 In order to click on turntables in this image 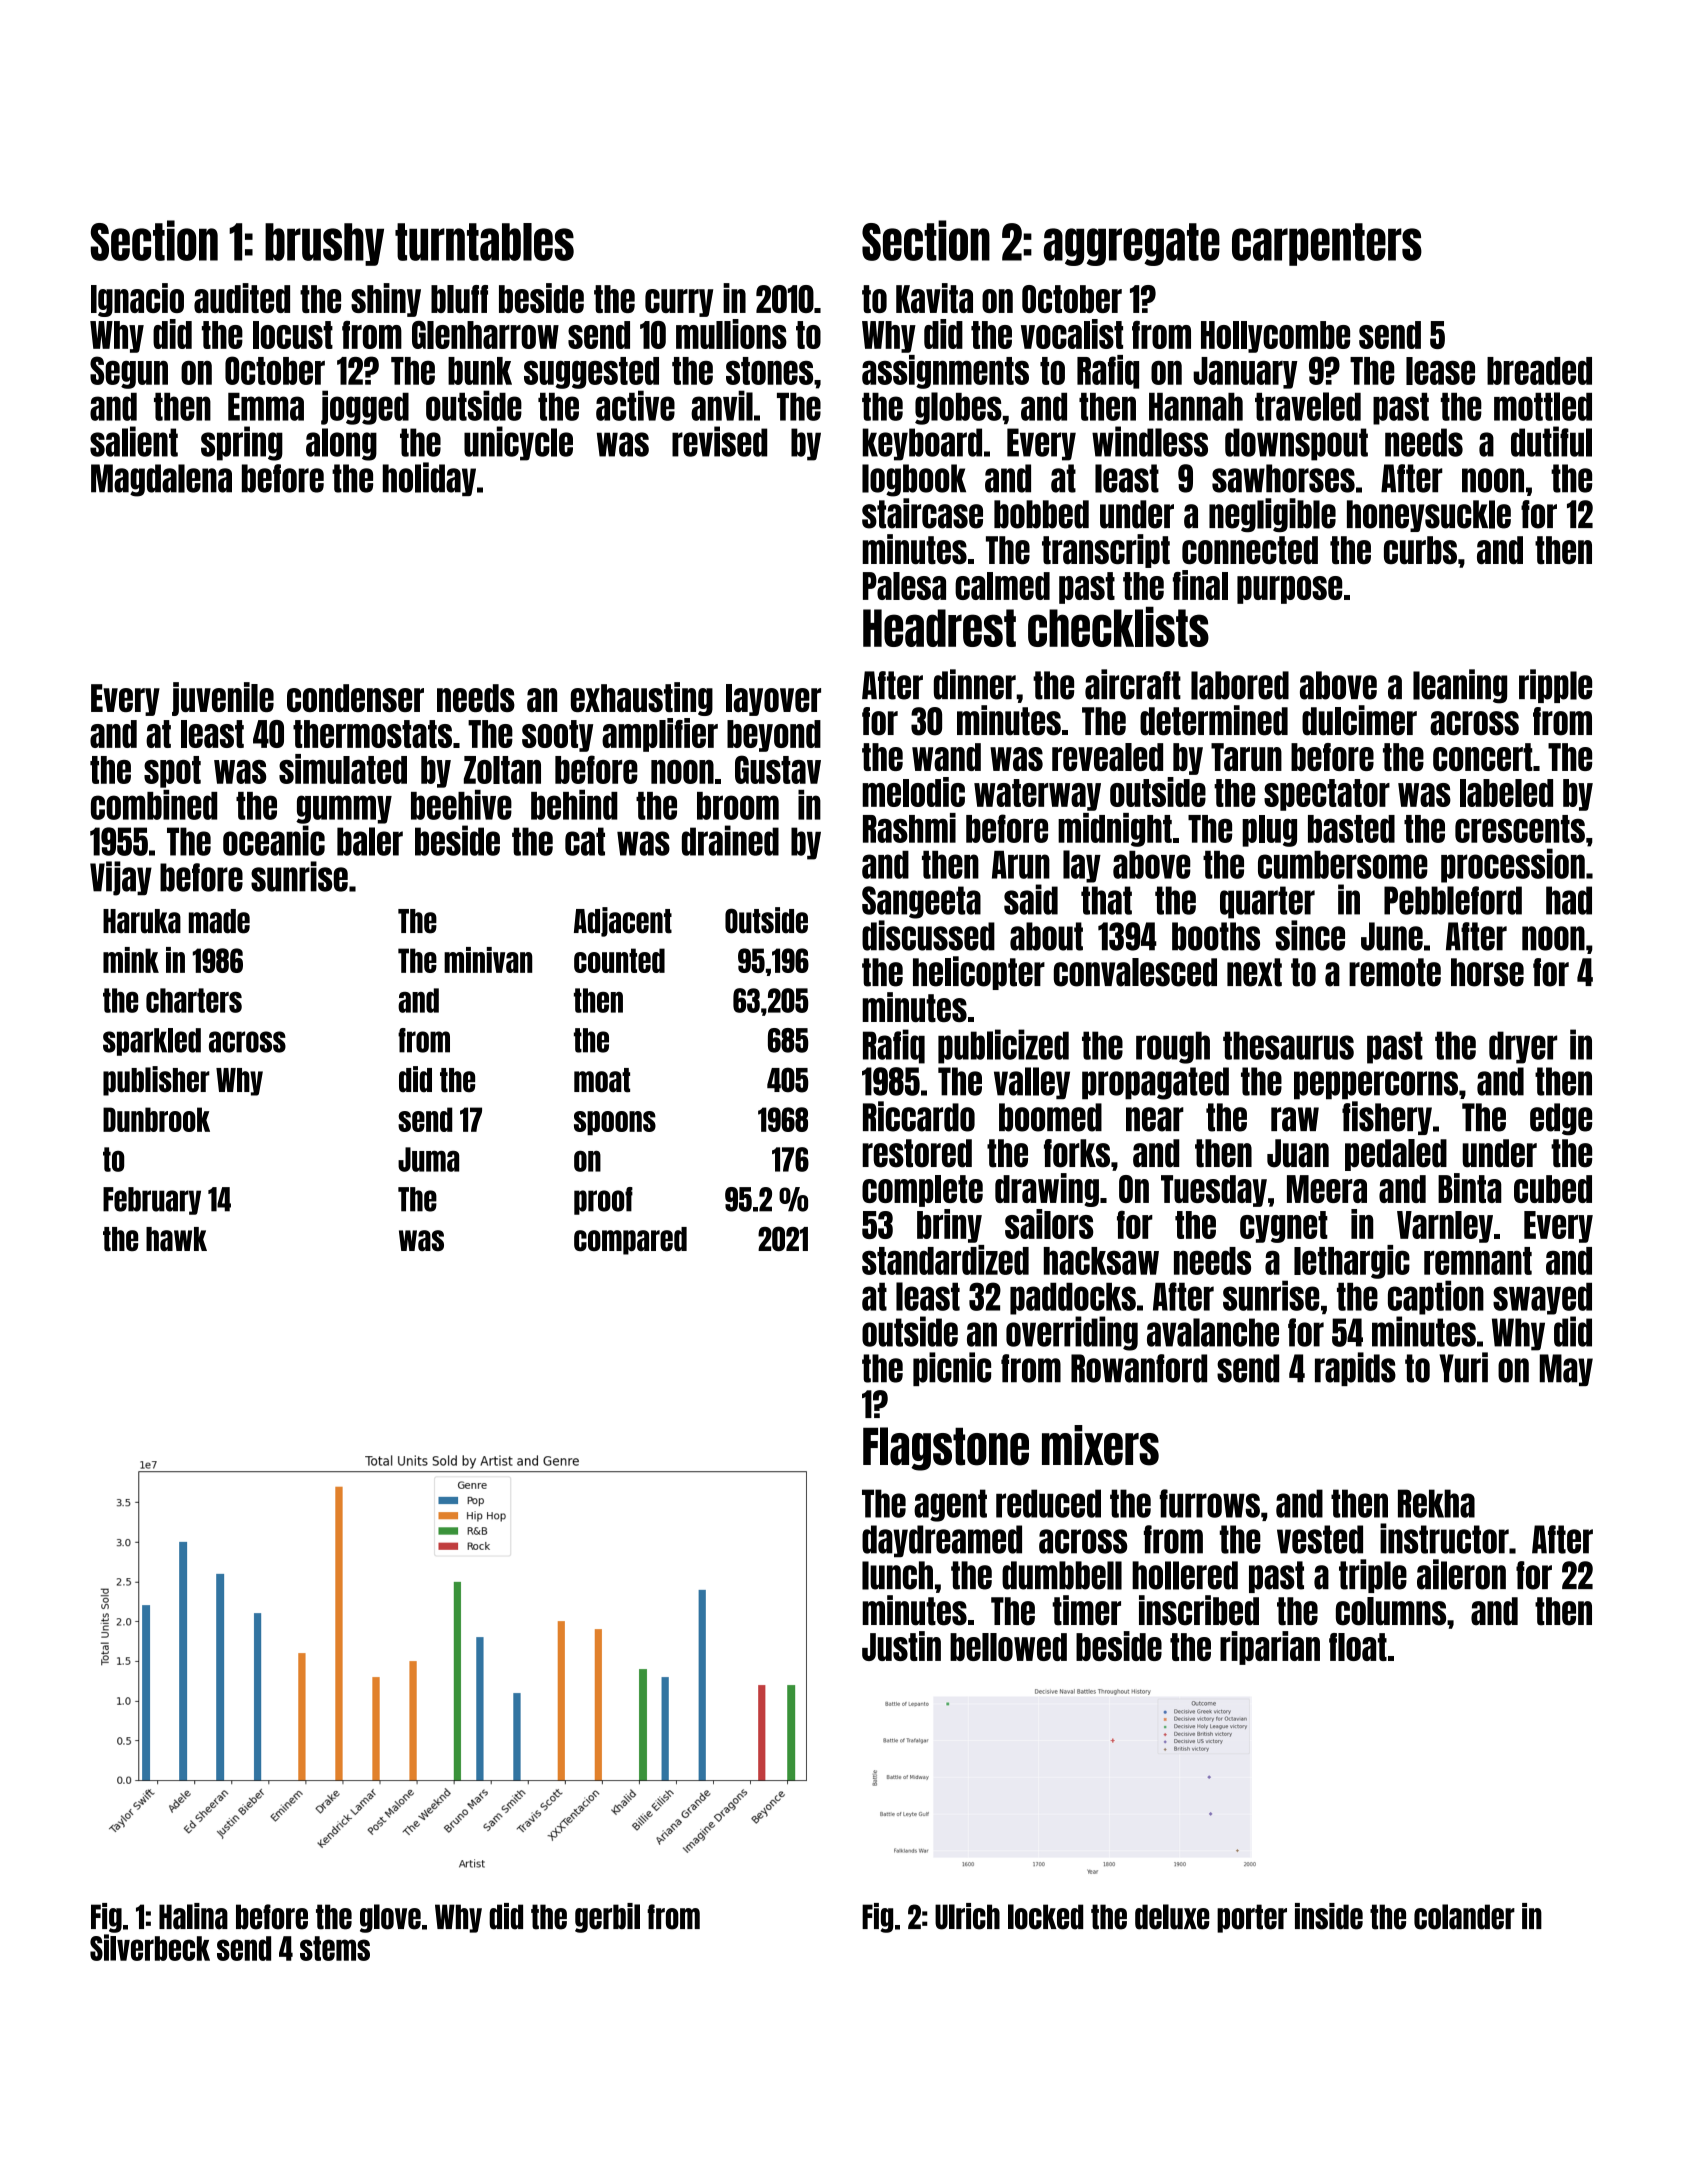, I will do `click(484, 242)`.
